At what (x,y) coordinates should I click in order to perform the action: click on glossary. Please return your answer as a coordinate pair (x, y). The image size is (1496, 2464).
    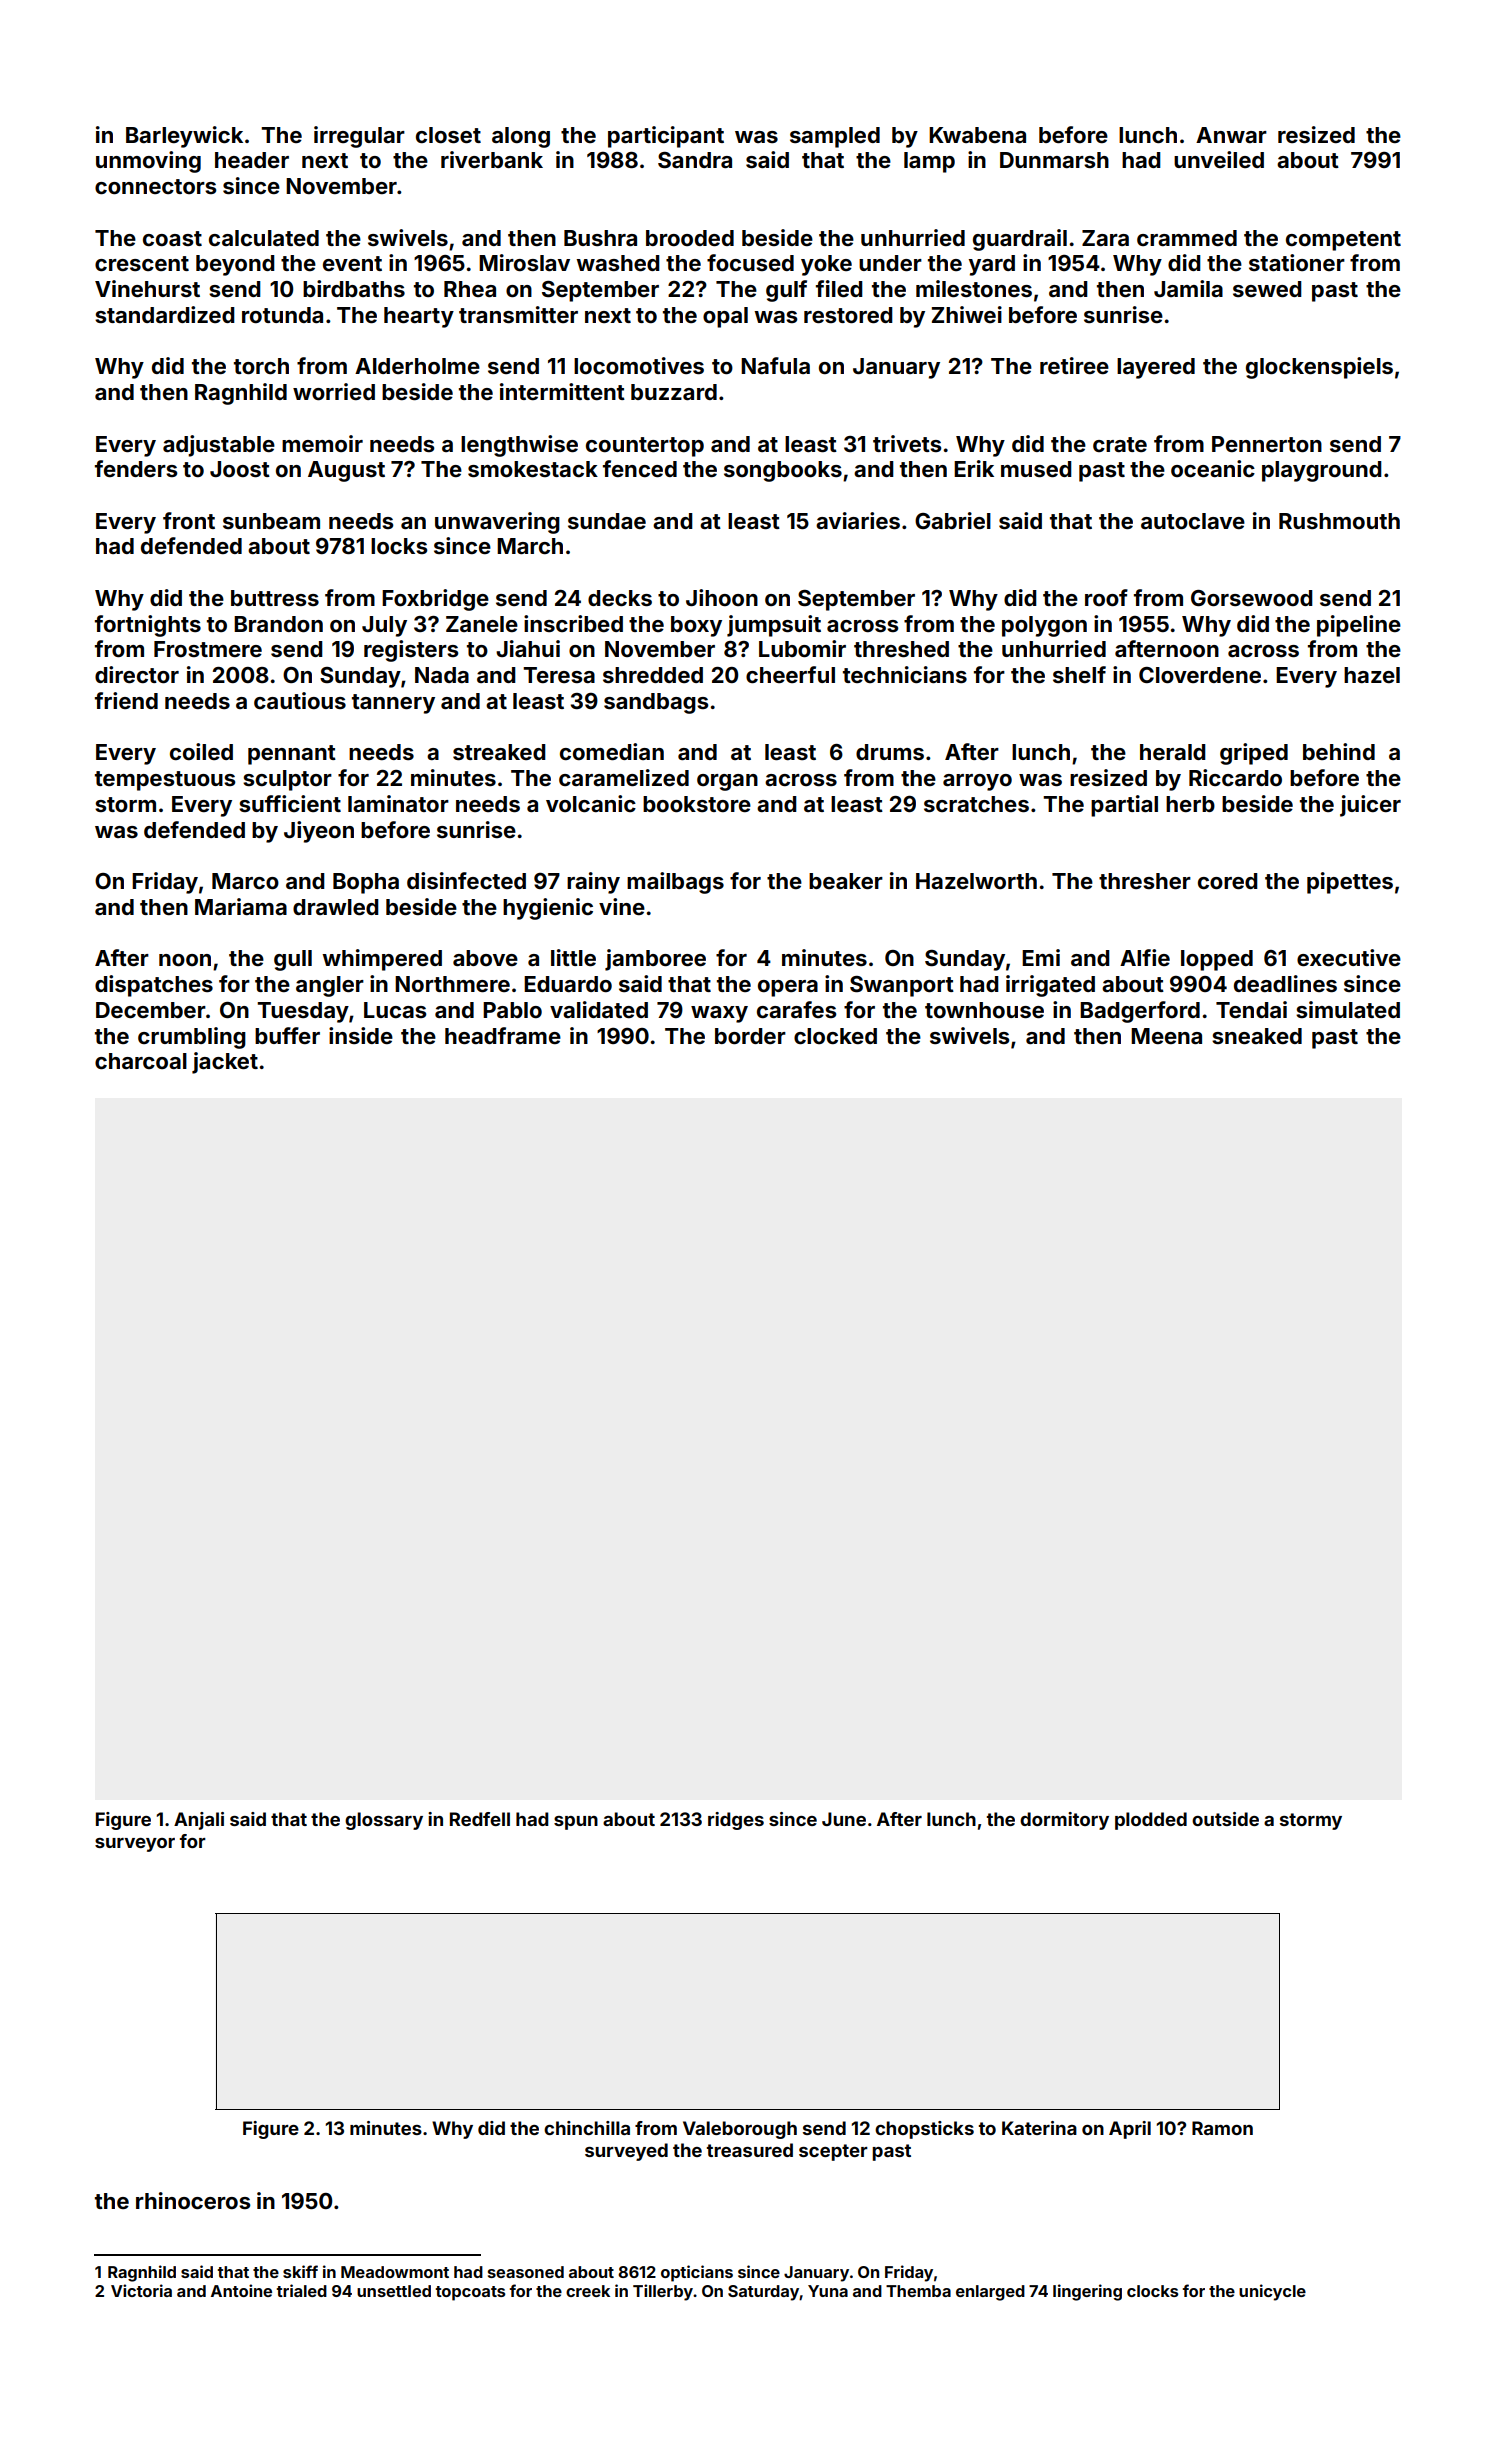
    Looking at the image, I should click on (384, 1821).
